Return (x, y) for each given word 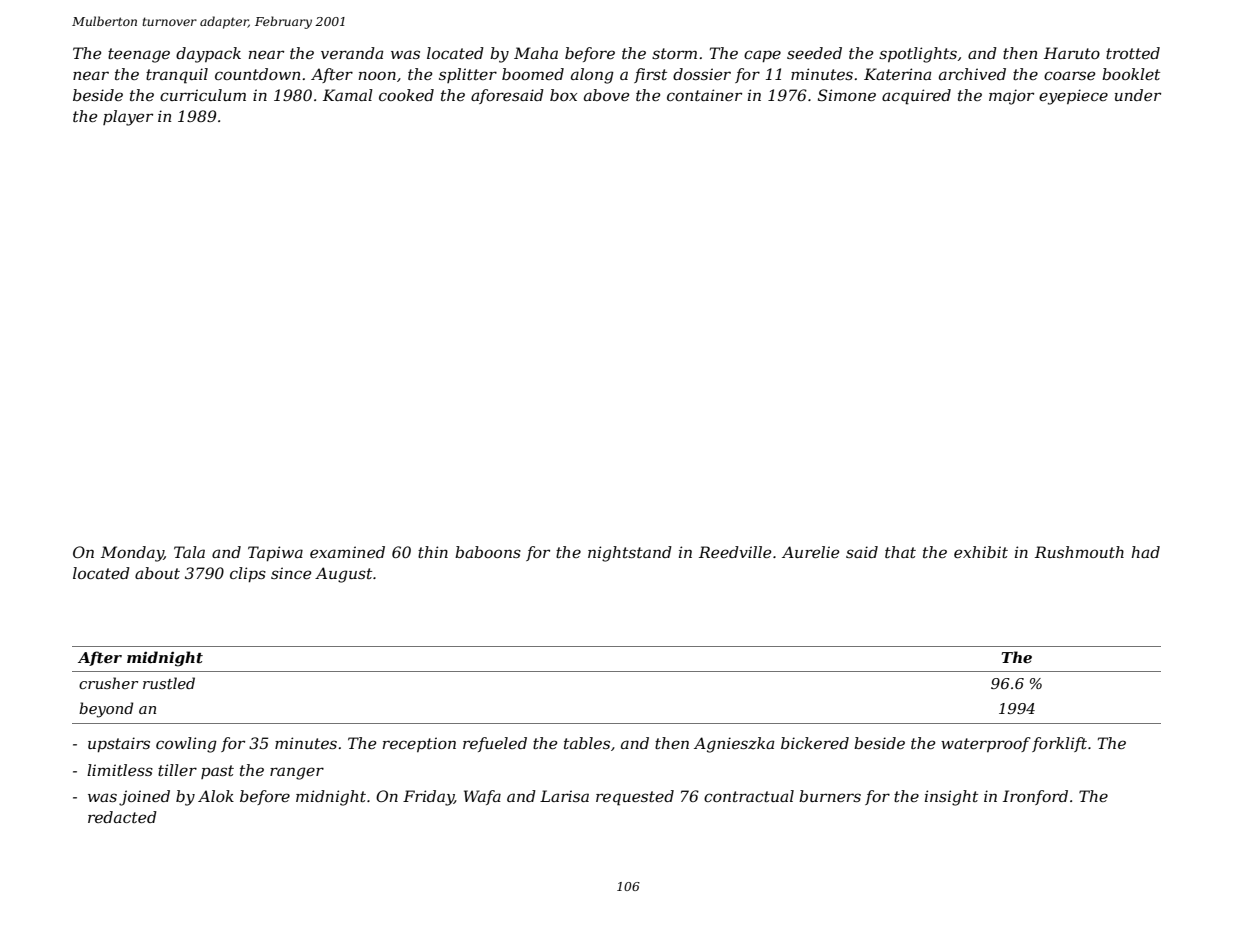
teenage (139, 55)
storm (674, 53)
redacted (122, 817)
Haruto (1072, 53)
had (1145, 552)
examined (347, 552)
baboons (488, 552)
